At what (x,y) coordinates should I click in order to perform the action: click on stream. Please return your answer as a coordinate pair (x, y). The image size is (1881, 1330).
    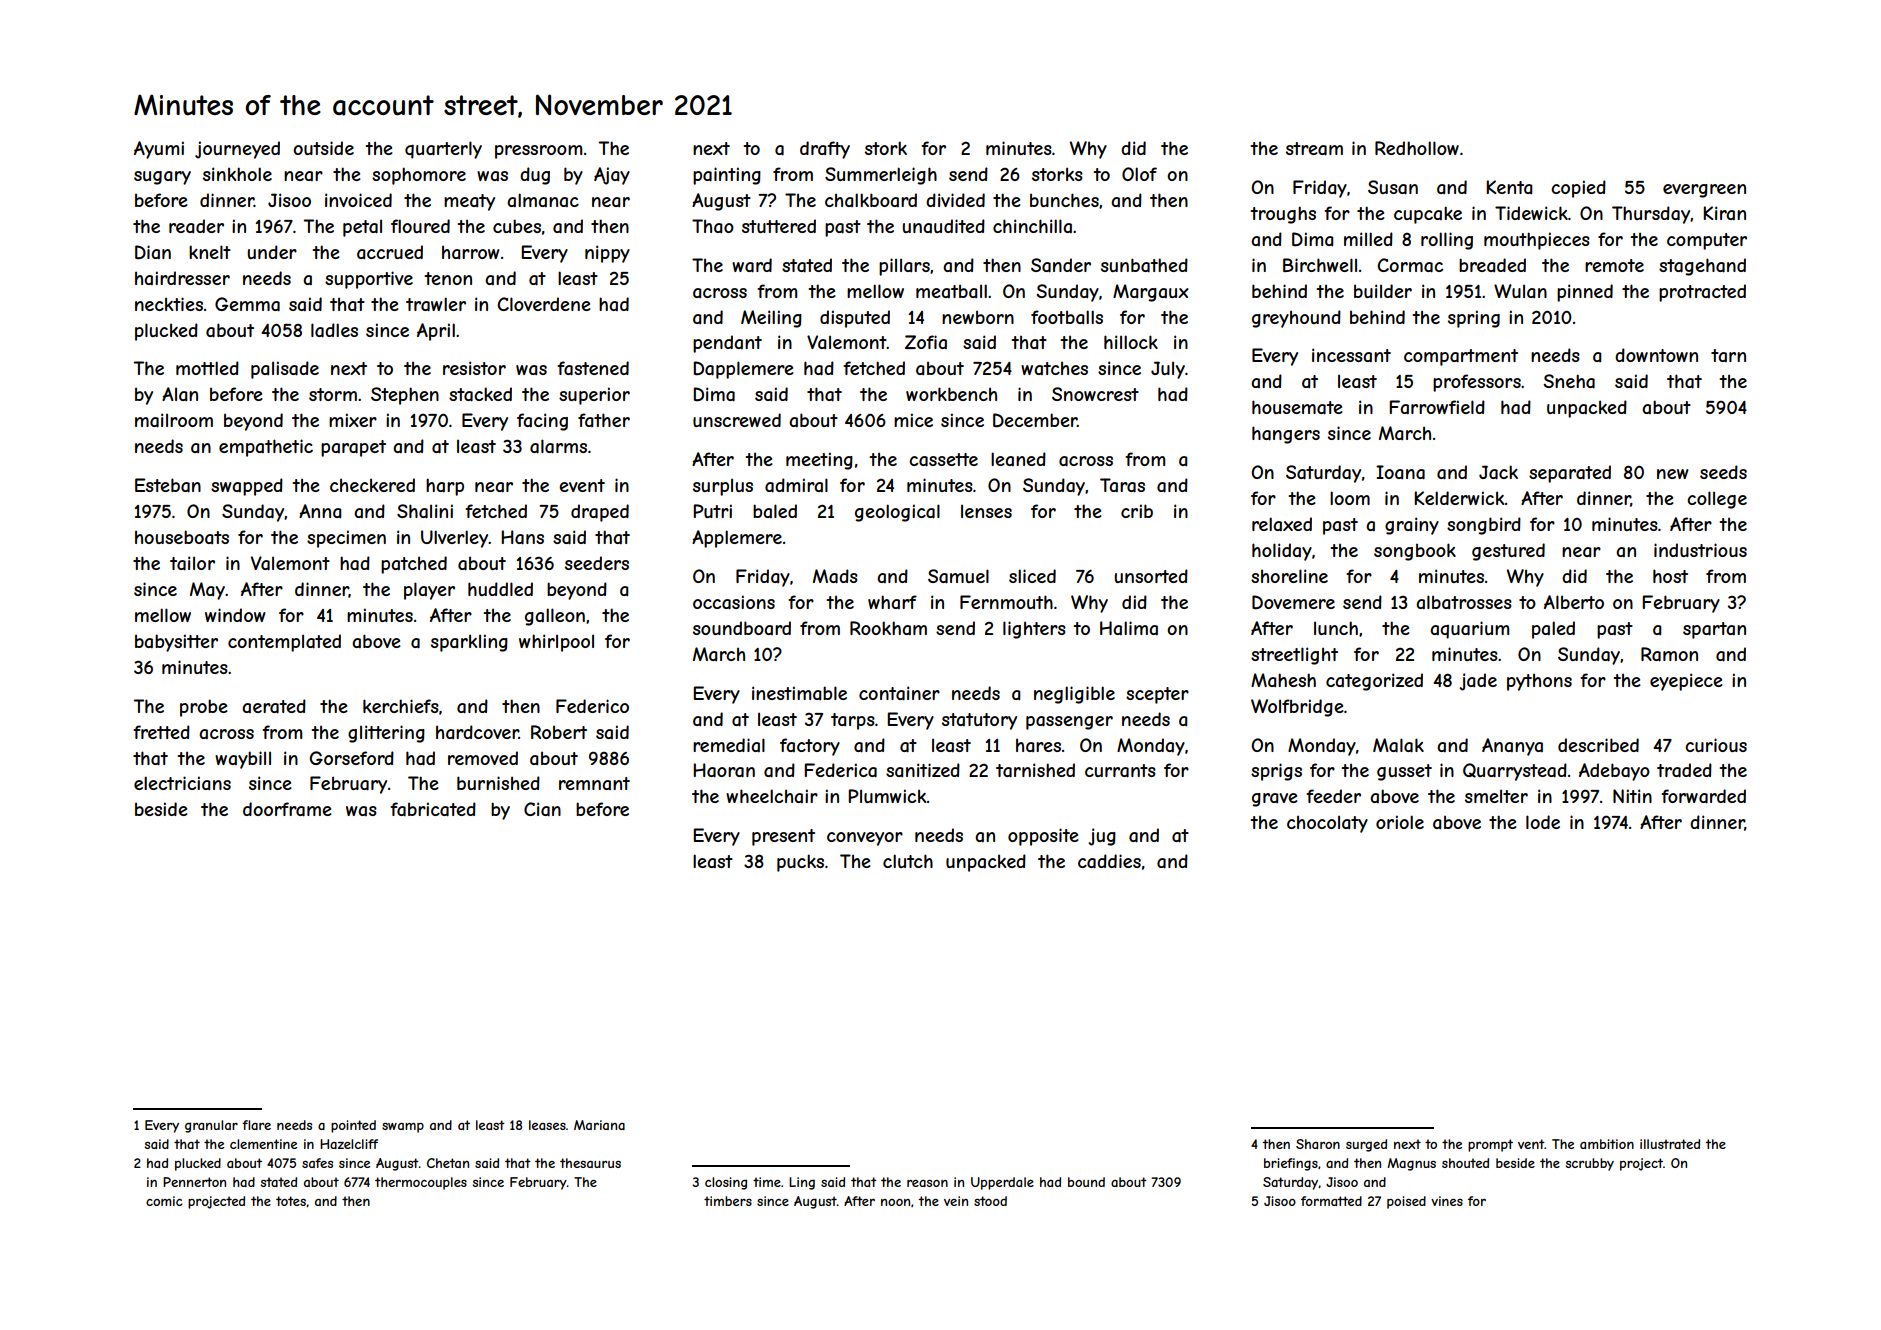
    Looking at the image, I should click on (1314, 149).
